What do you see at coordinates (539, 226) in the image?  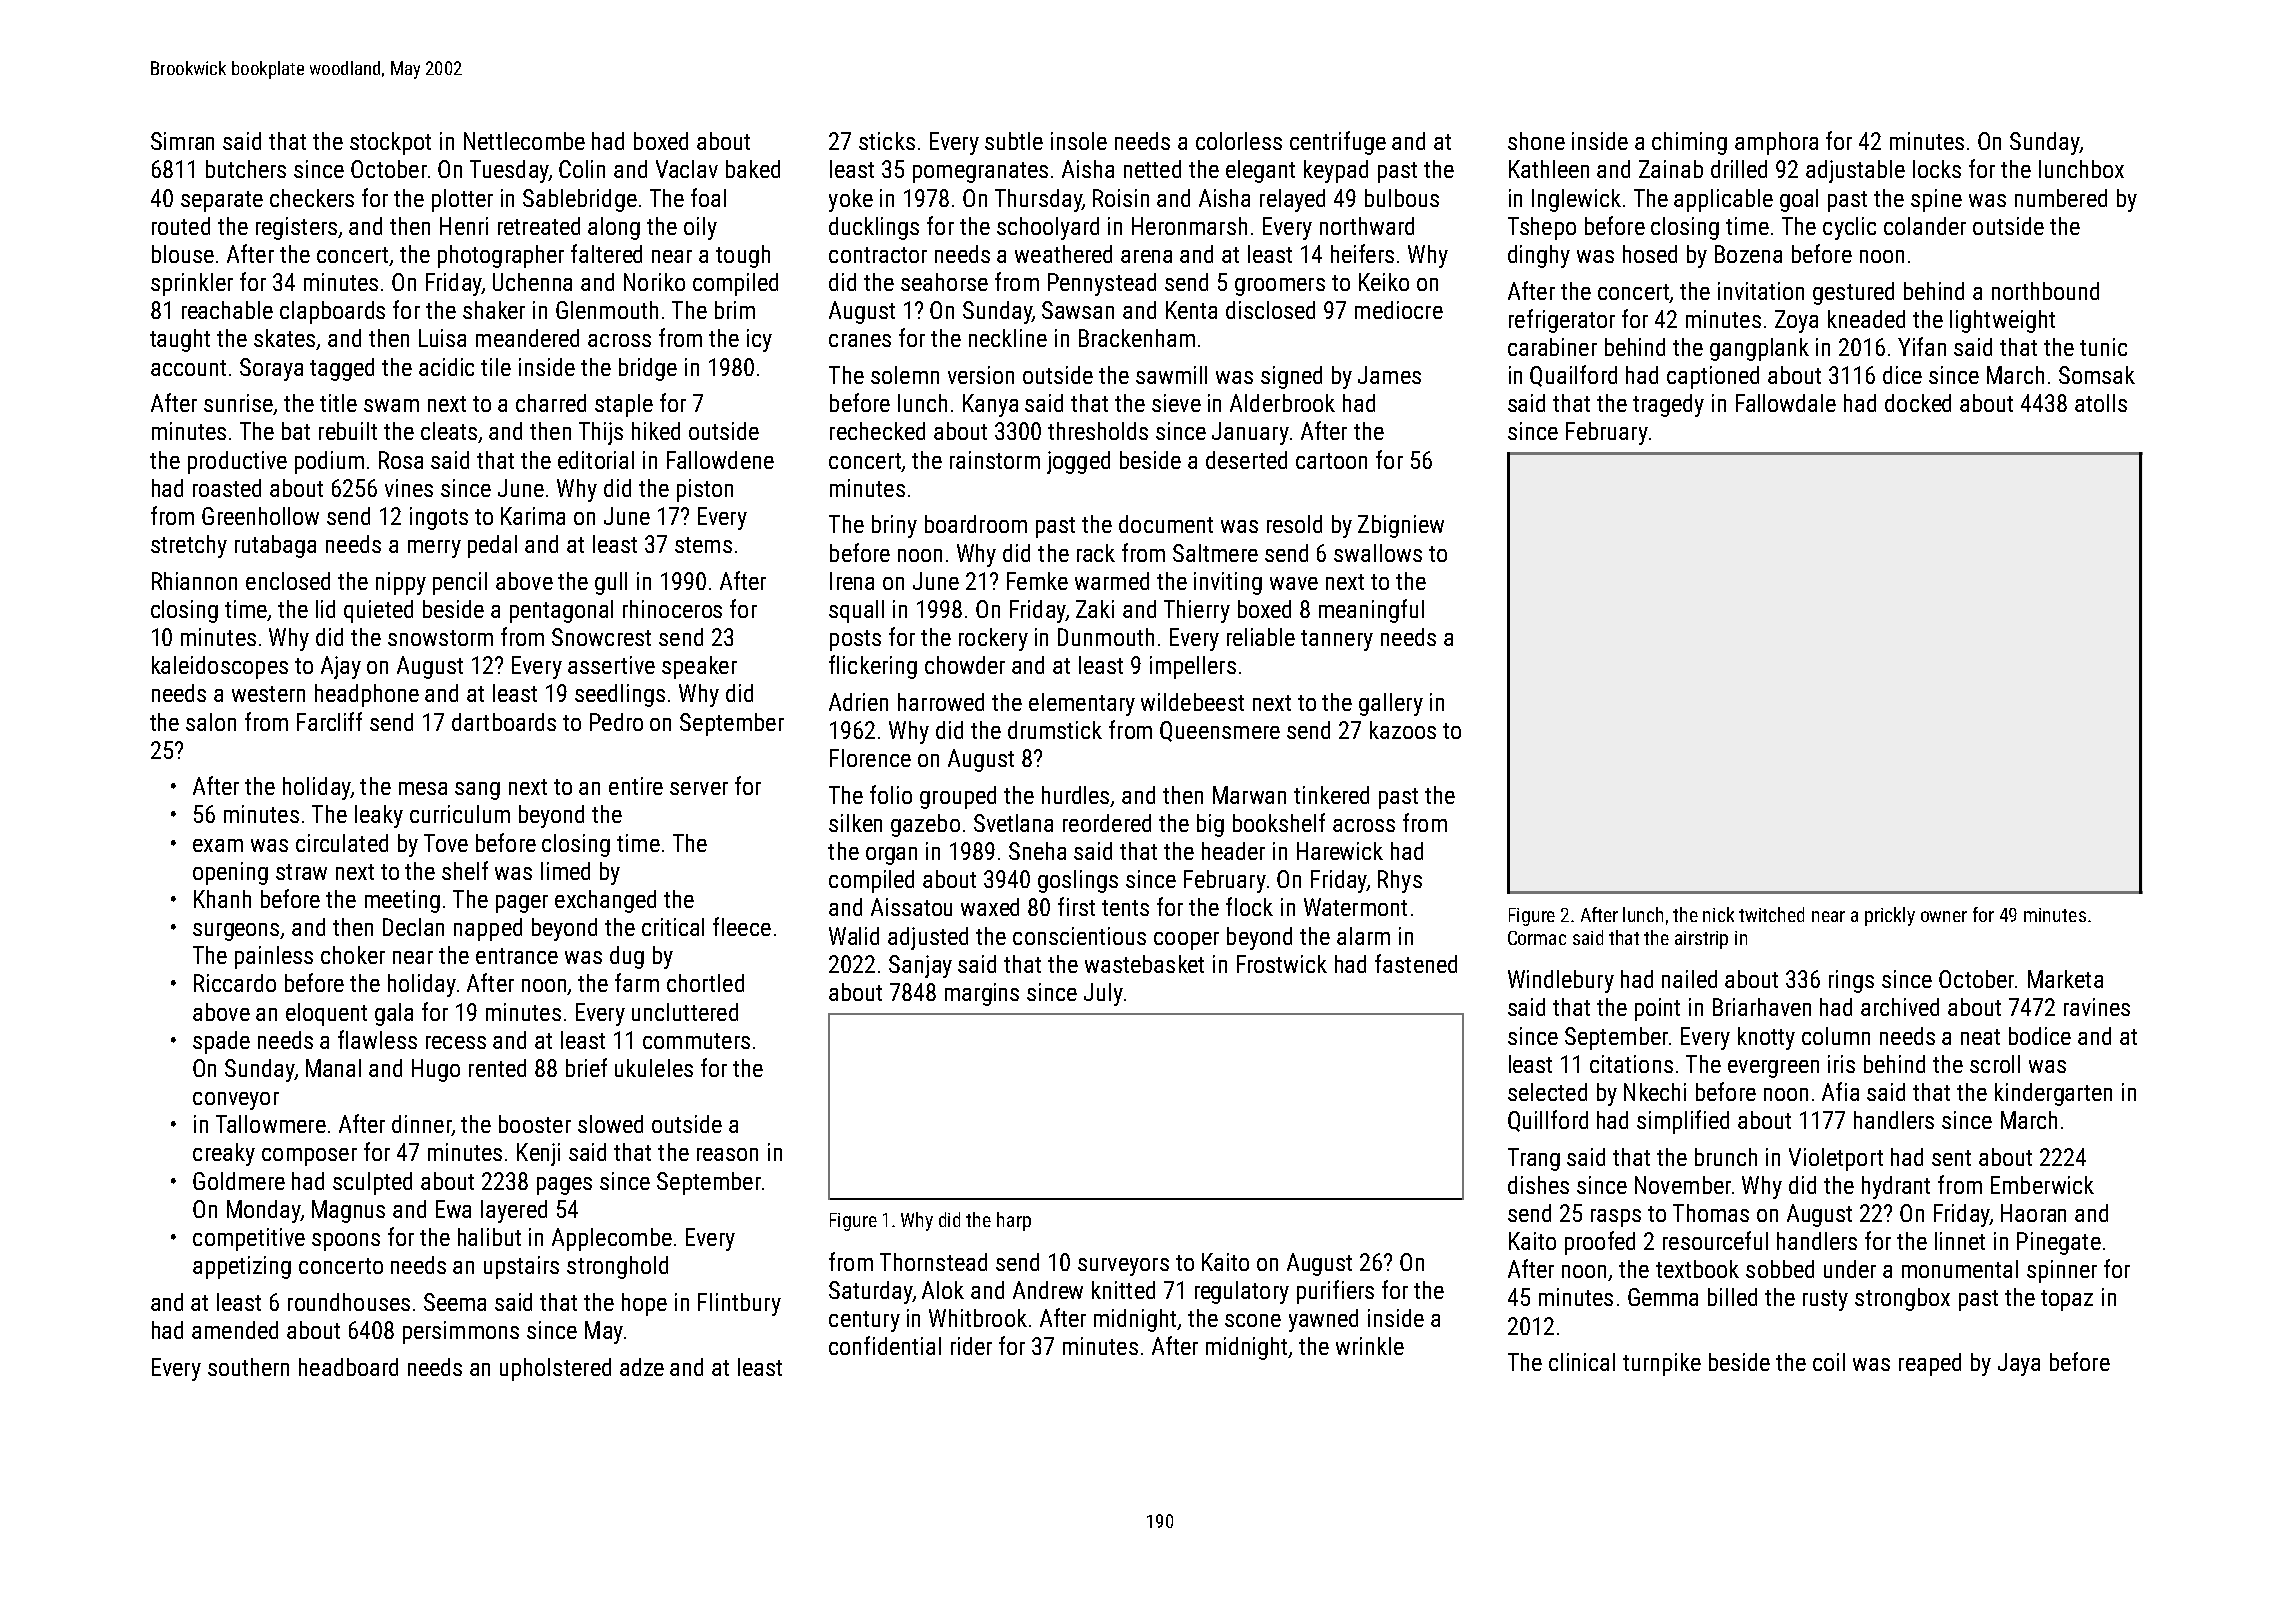 I see `retreated` at bounding box center [539, 226].
